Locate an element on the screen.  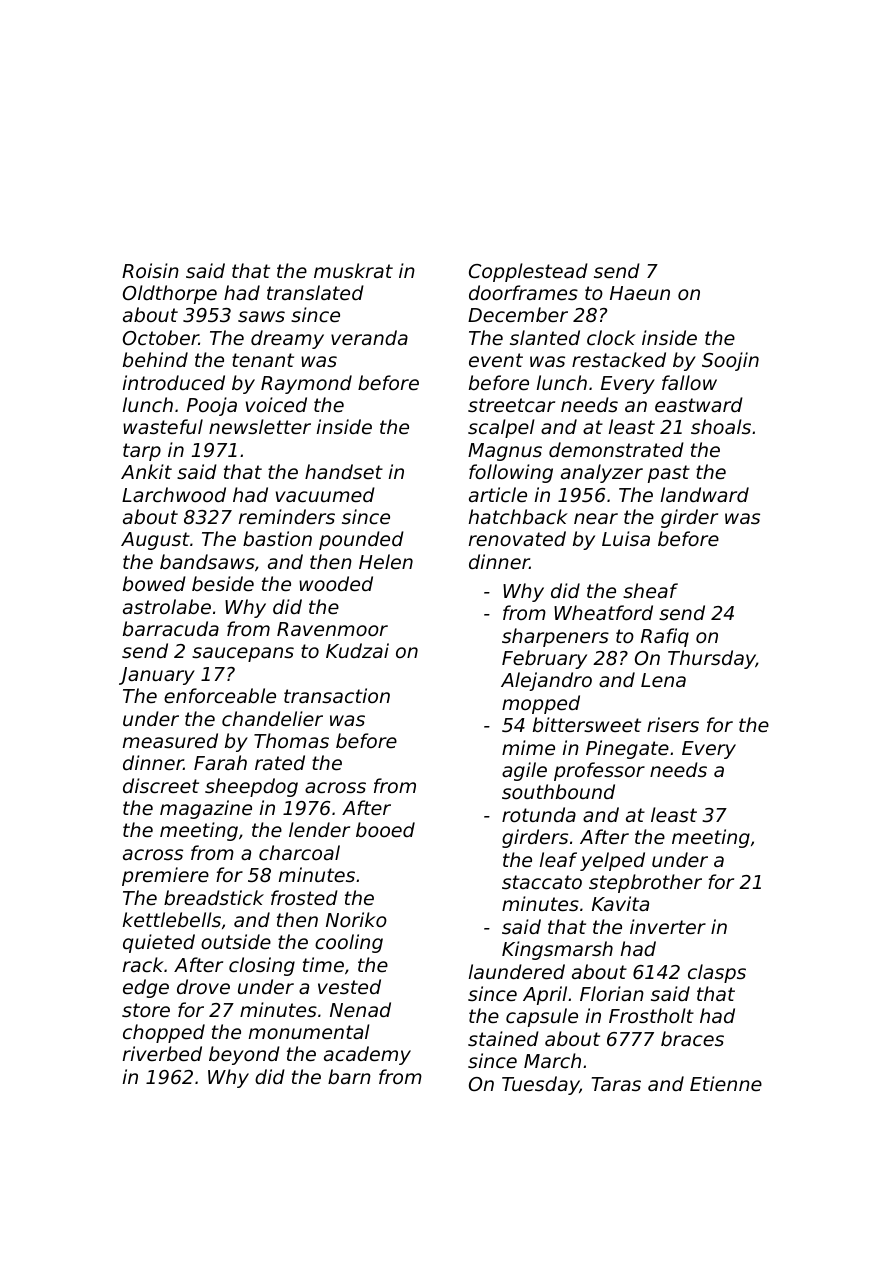
analyzer is located at coordinates (602, 473).
